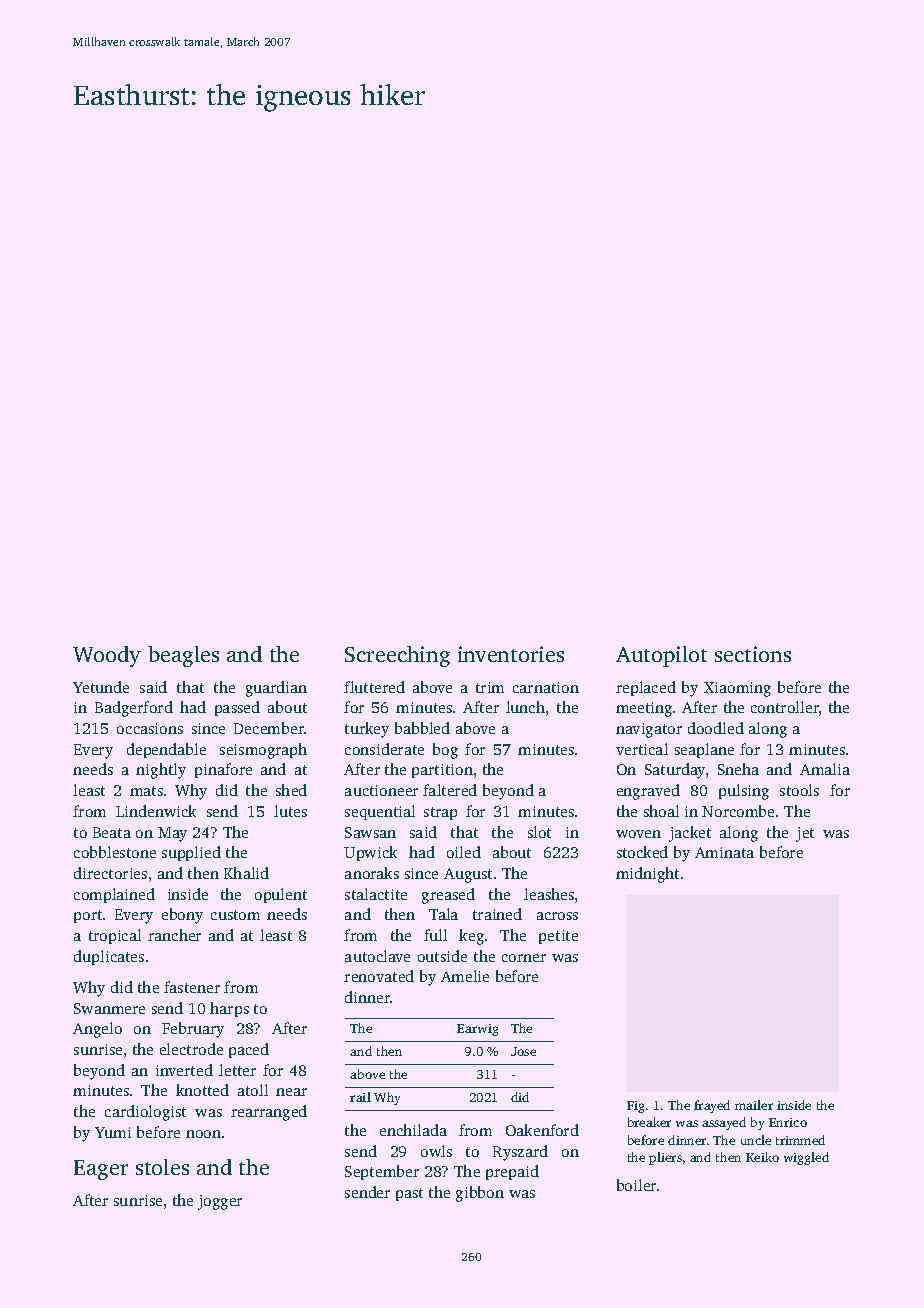 The height and width of the page is (1308, 924). What do you see at coordinates (397, 656) in the page?
I see `Screeching` at bounding box center [397, 656].
